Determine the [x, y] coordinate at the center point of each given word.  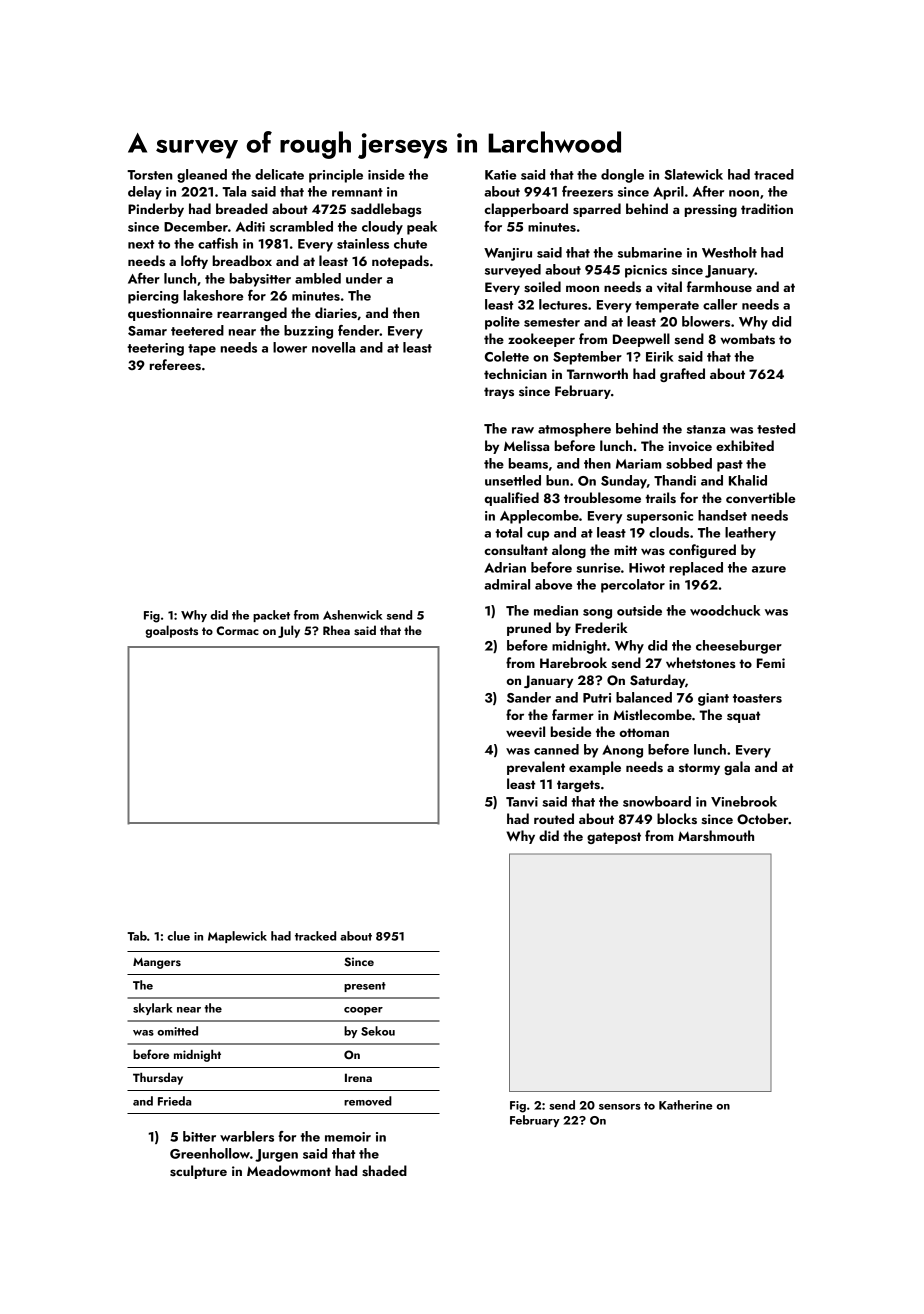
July [289, 631]
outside [639, 610]
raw [523, 430]
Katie [500, 175]
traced [774, 174]
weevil [525, 731]
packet [271, 616]
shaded [384, 1171]
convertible [760, 498]
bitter [199, 1136]
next [141, 244]
